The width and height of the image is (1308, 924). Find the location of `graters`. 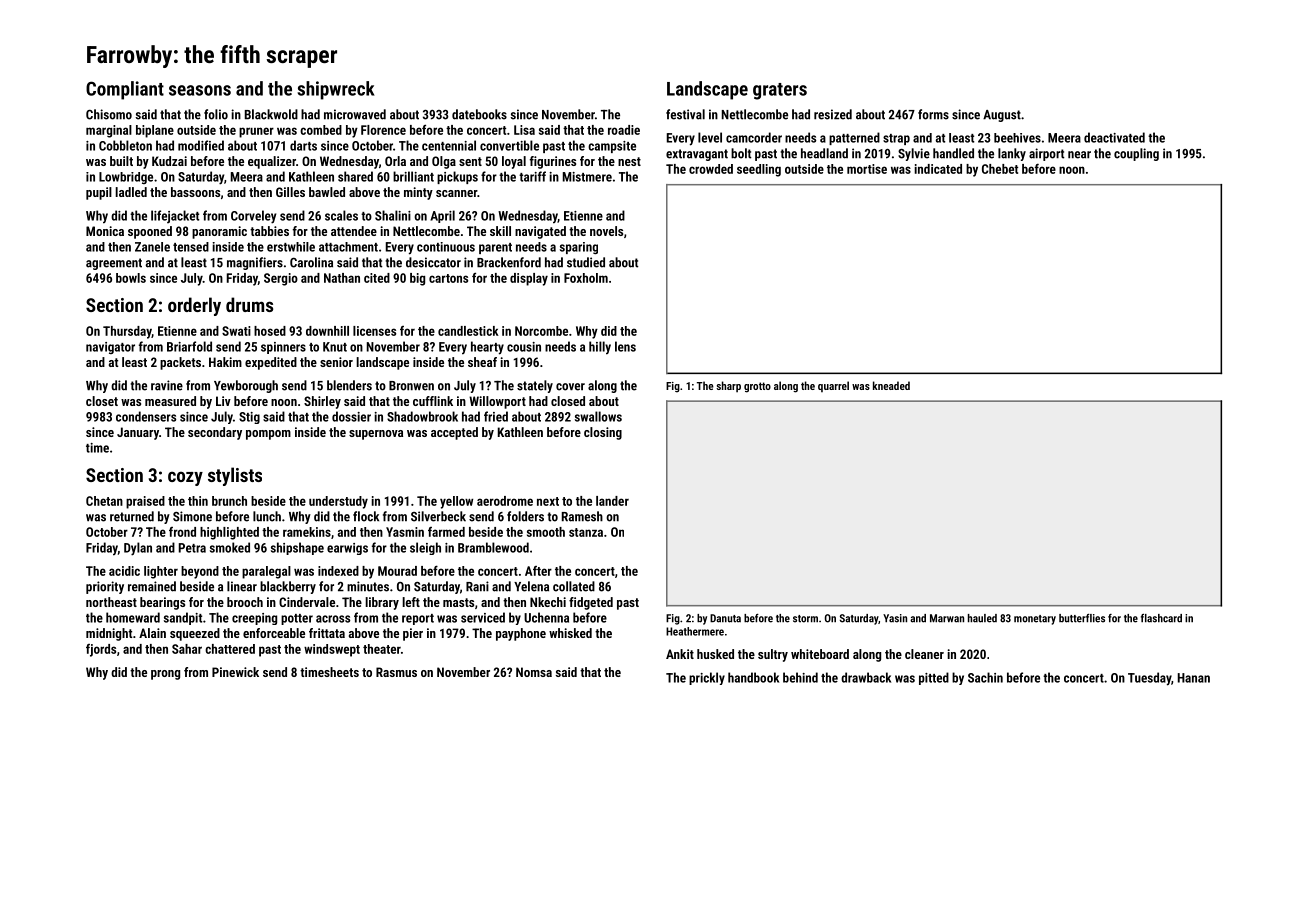

graters is located at coordinates (780, 91).
